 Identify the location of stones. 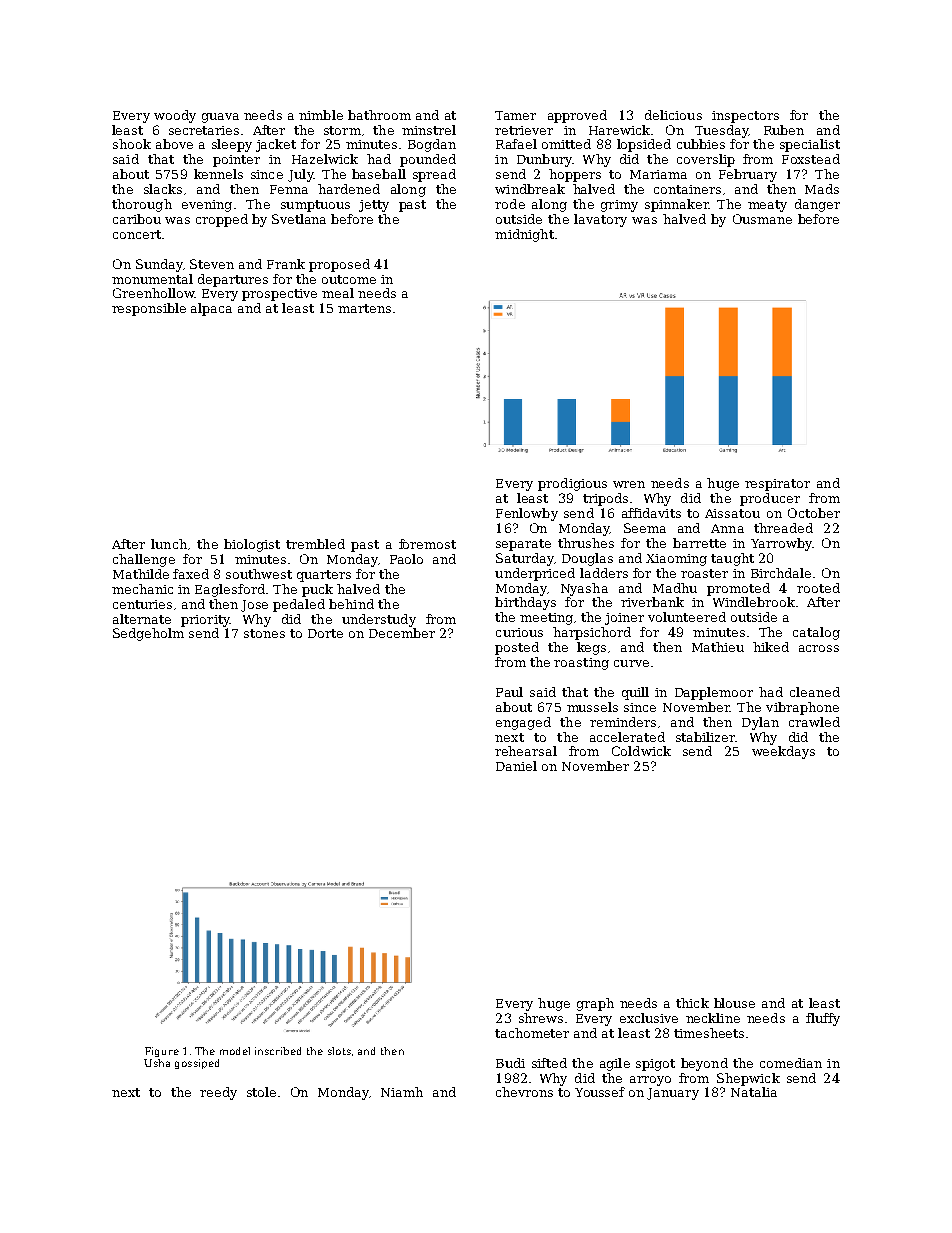
(264, 633).
